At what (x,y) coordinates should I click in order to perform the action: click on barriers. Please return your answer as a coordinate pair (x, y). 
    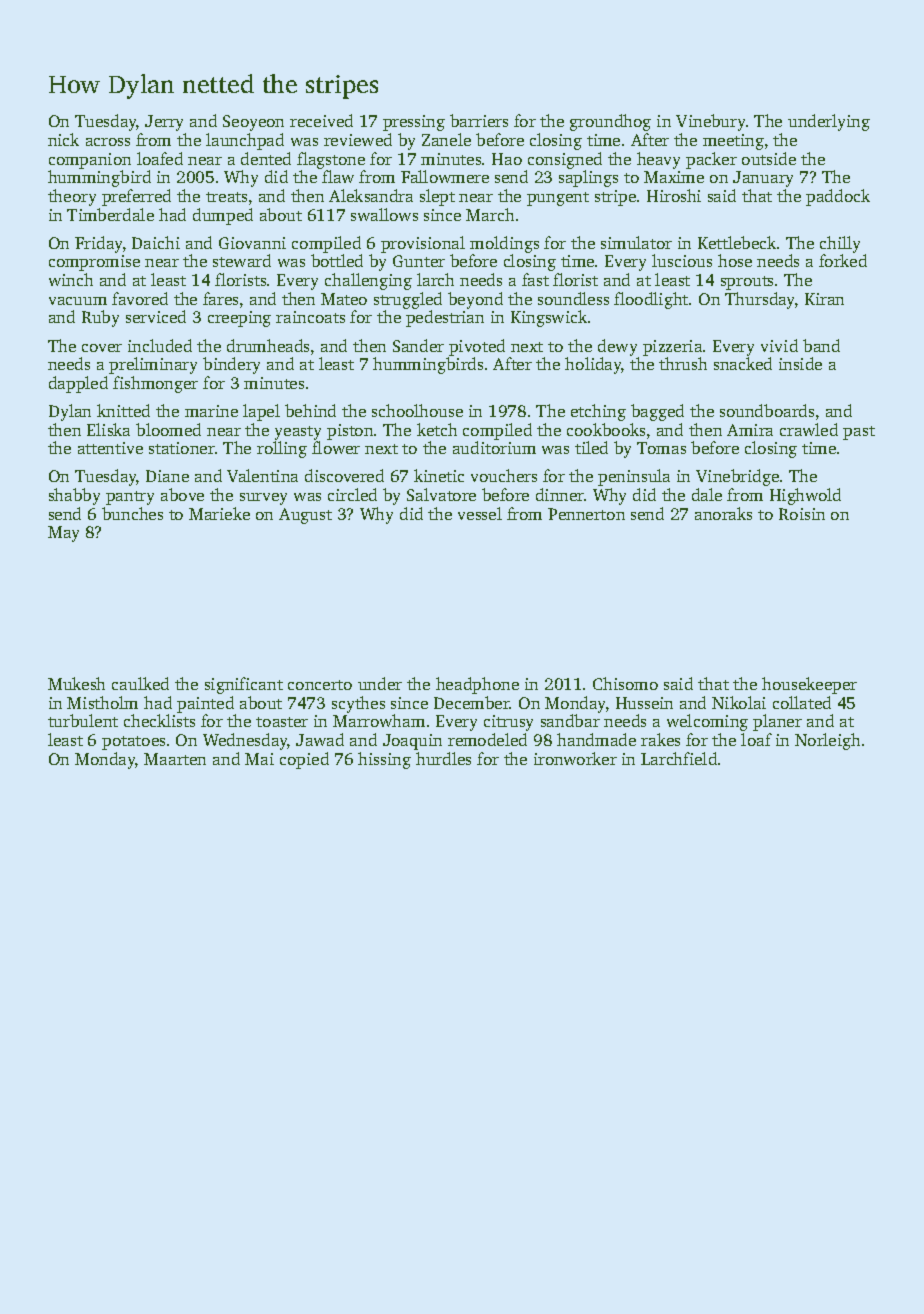
    Looking at the image, I should click on (479, 120).
